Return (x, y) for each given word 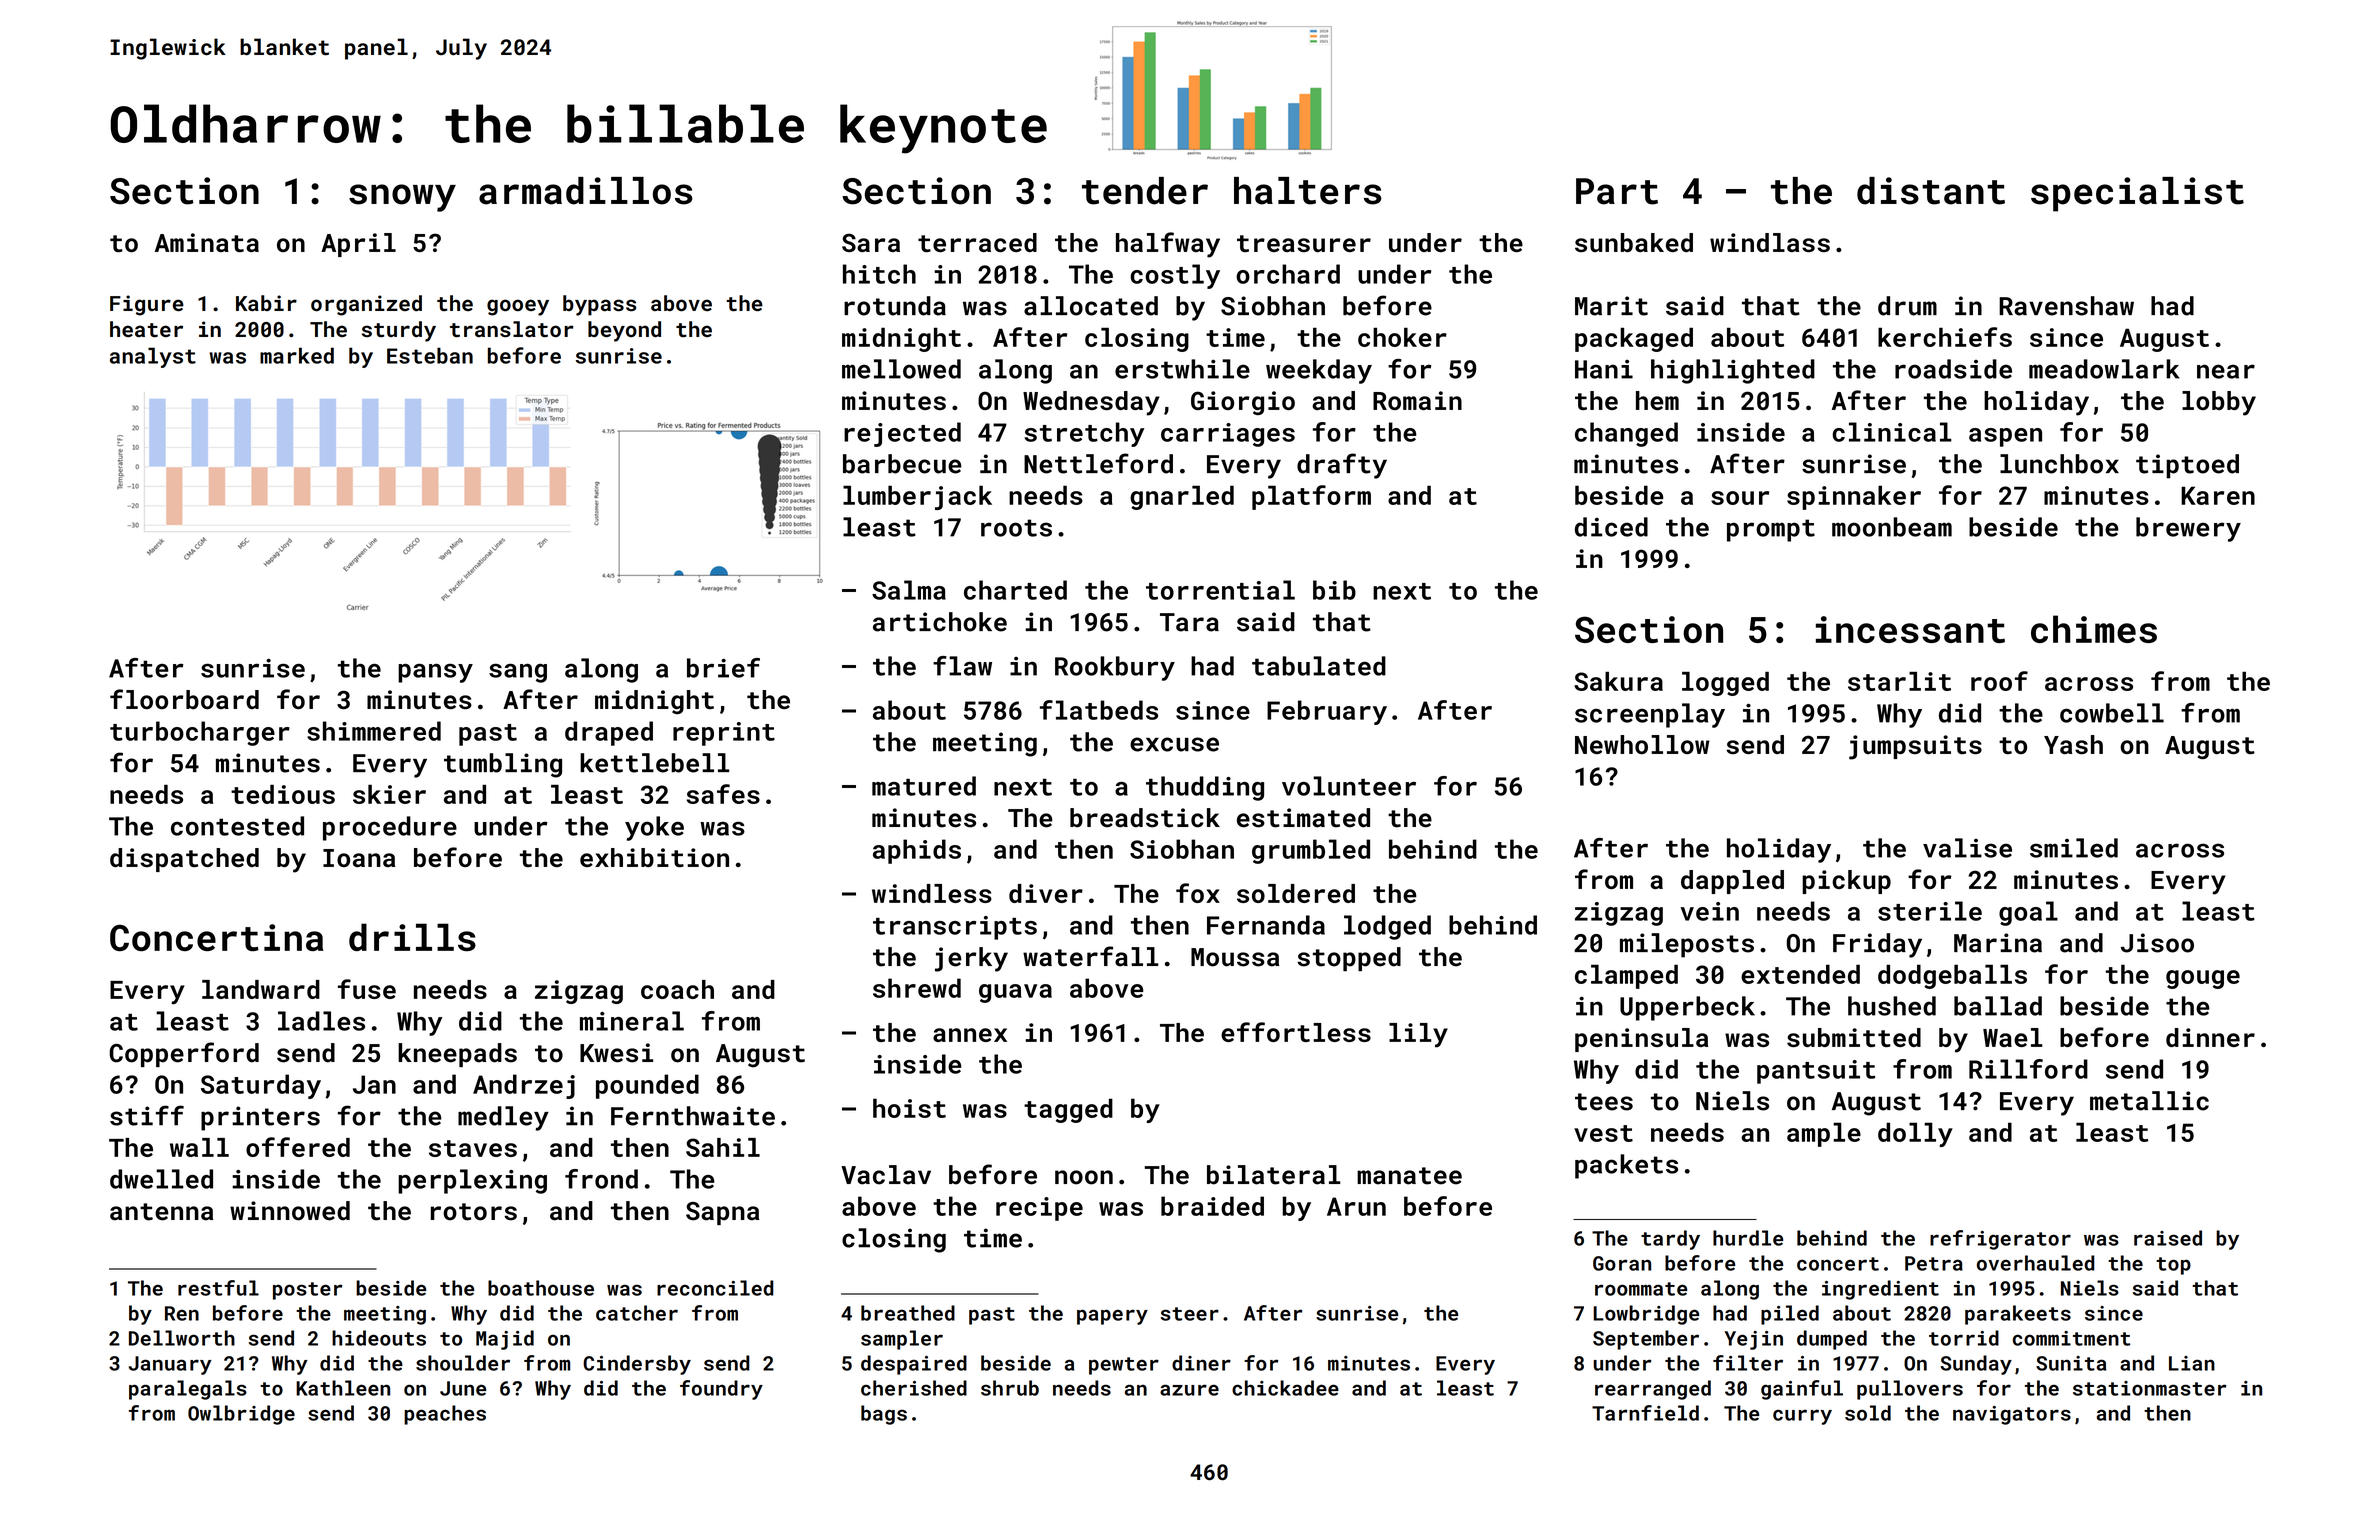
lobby (2219, 403)
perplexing (472, 1181)
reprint (724, 734)
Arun (1356, 1206)
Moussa (1235, 957)
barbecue (902, 464)
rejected (902, 434)
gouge (2203, 979)
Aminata (207, 242)
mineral (632, 1021)
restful (218, 1288)
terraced (977, 242)
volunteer (1349, 786)
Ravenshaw (2066, 306)
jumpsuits (1915, 747)
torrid (1964, 1338)
